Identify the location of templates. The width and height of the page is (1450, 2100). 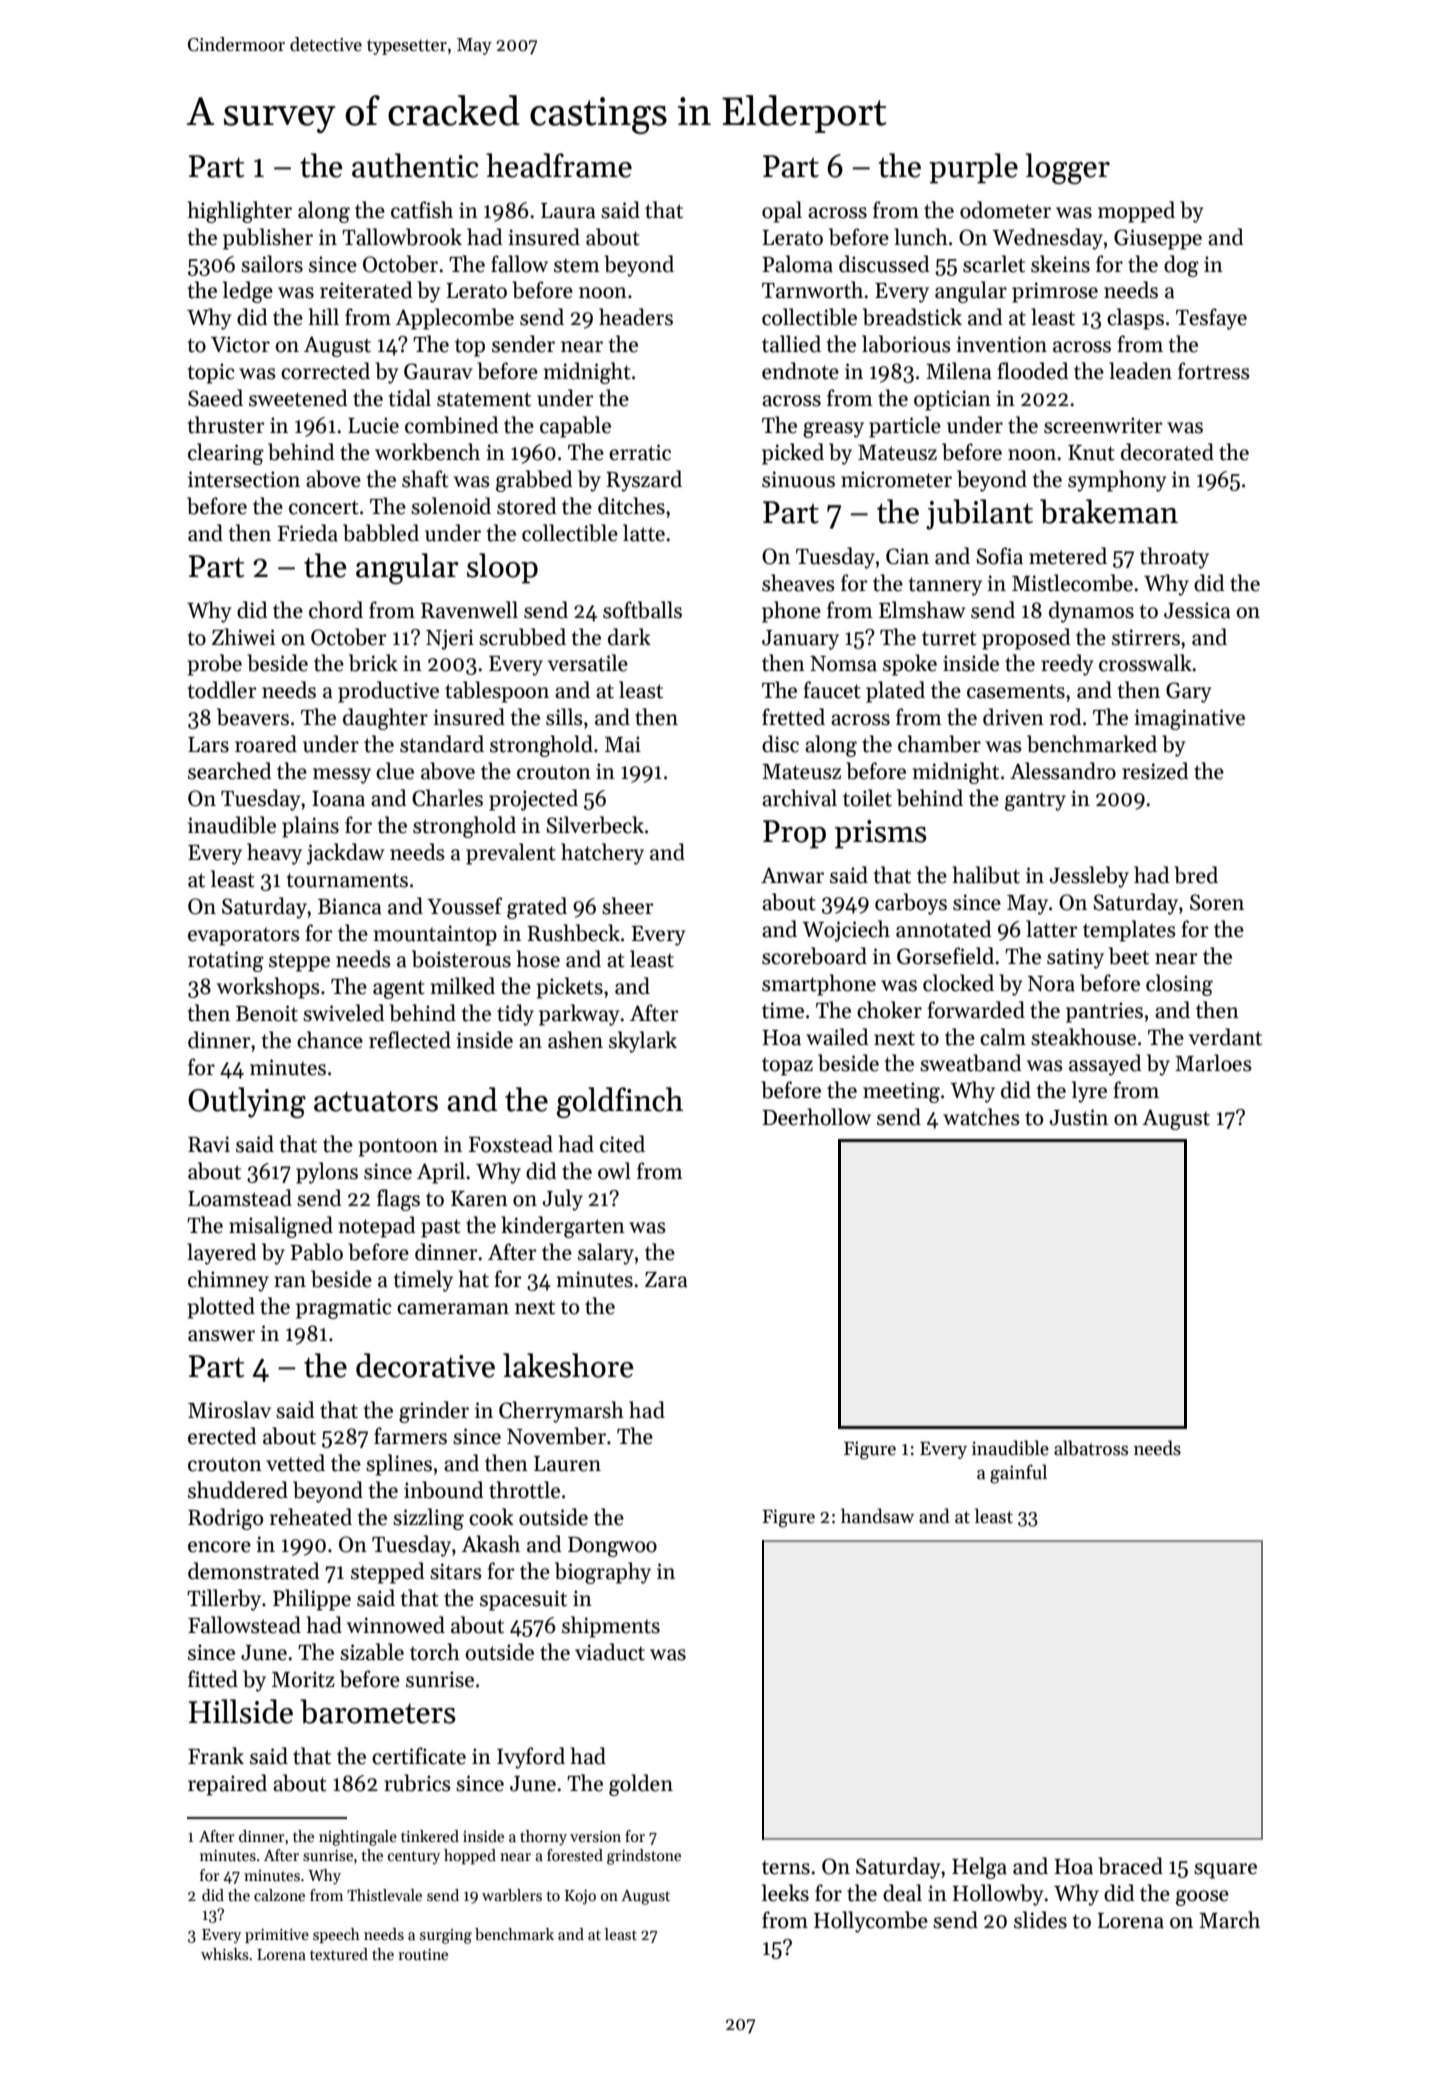
(1129, 931).
